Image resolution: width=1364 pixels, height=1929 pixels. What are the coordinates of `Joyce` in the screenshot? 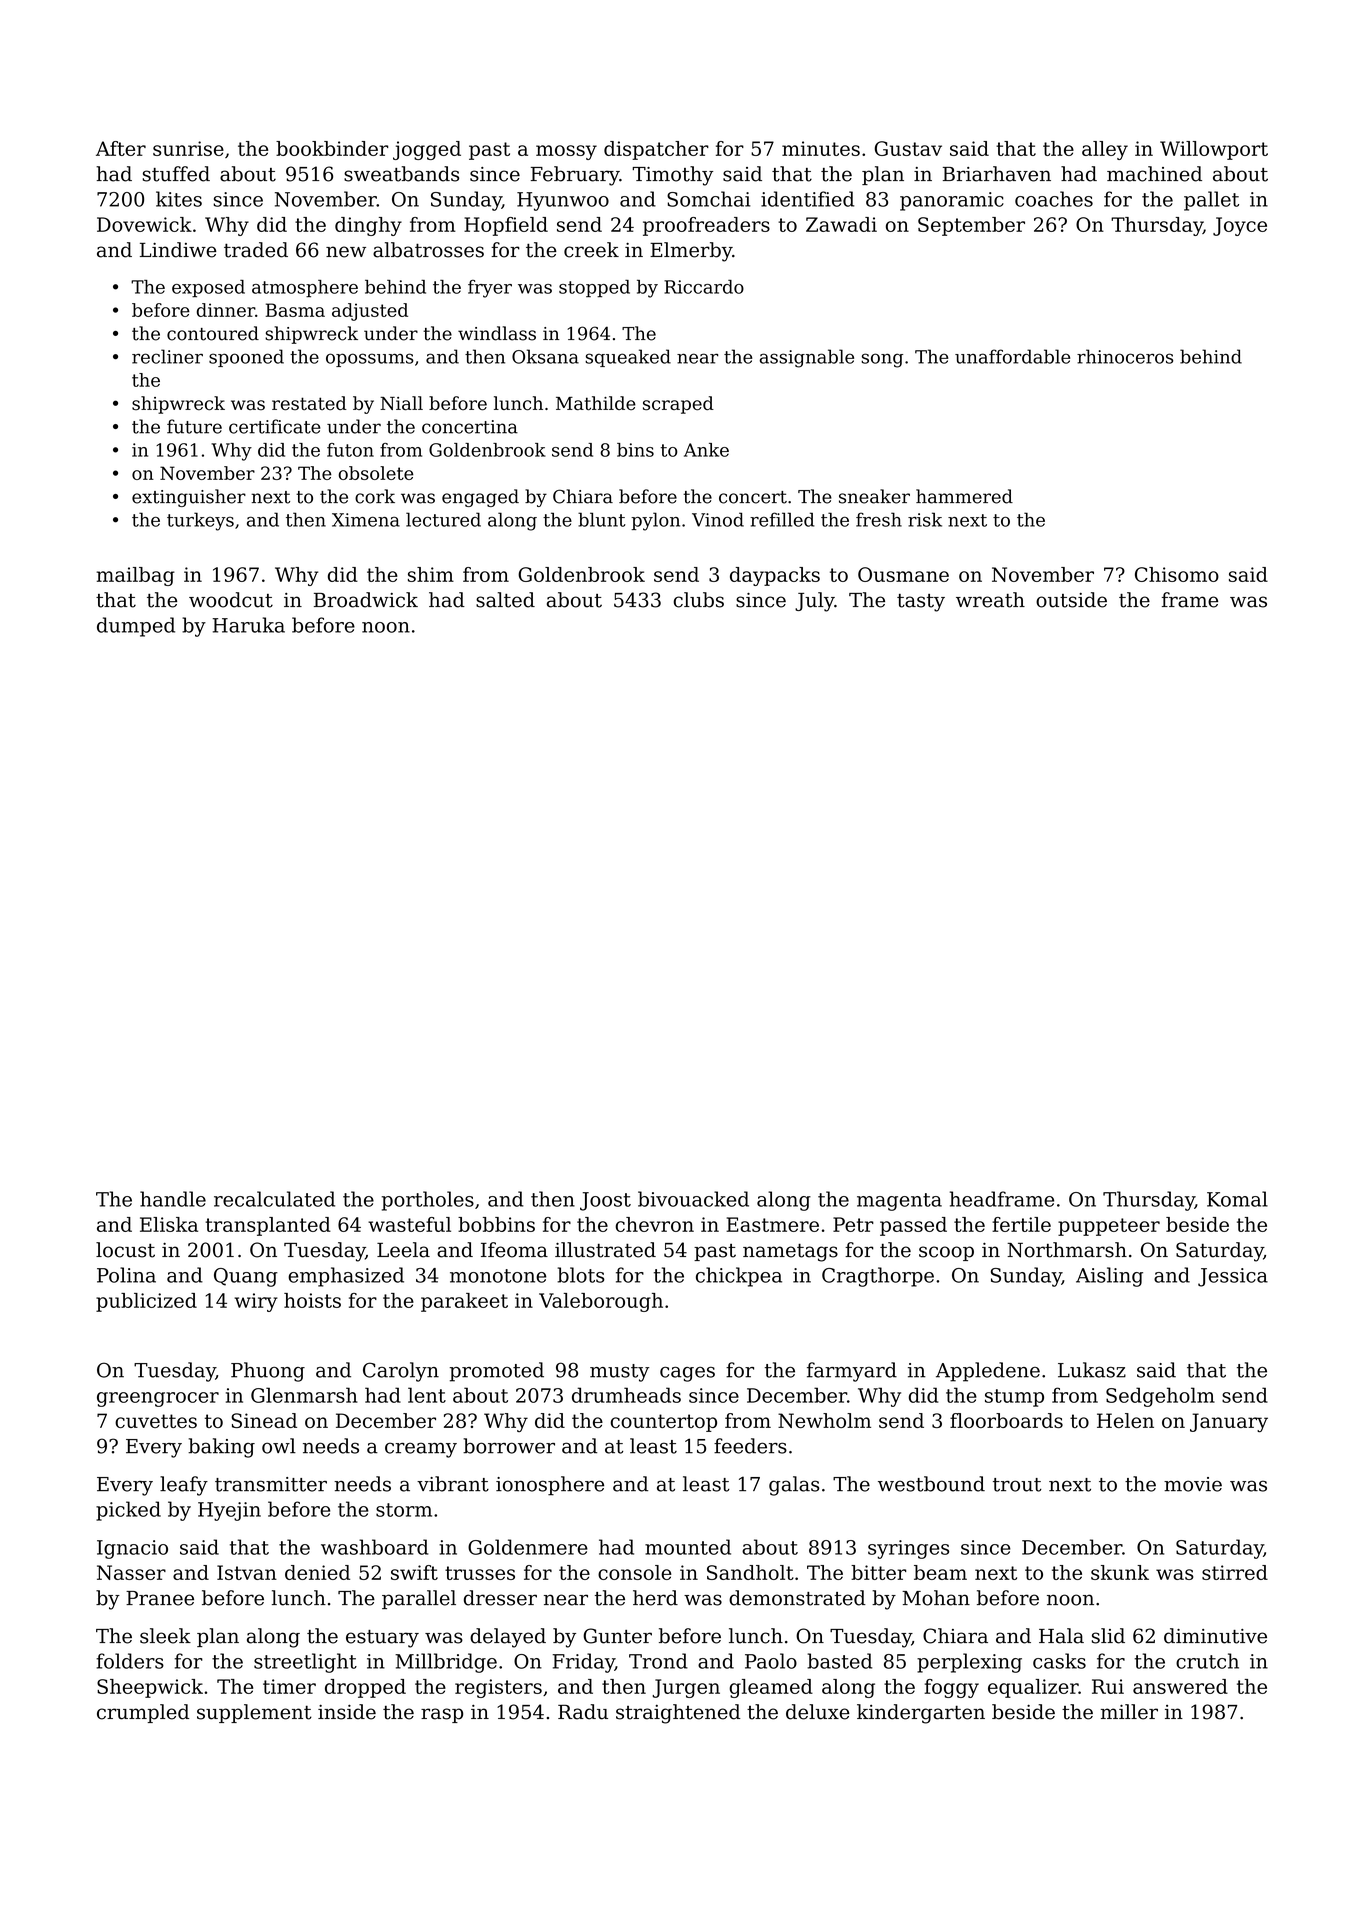 It's located at (1240, 226).
